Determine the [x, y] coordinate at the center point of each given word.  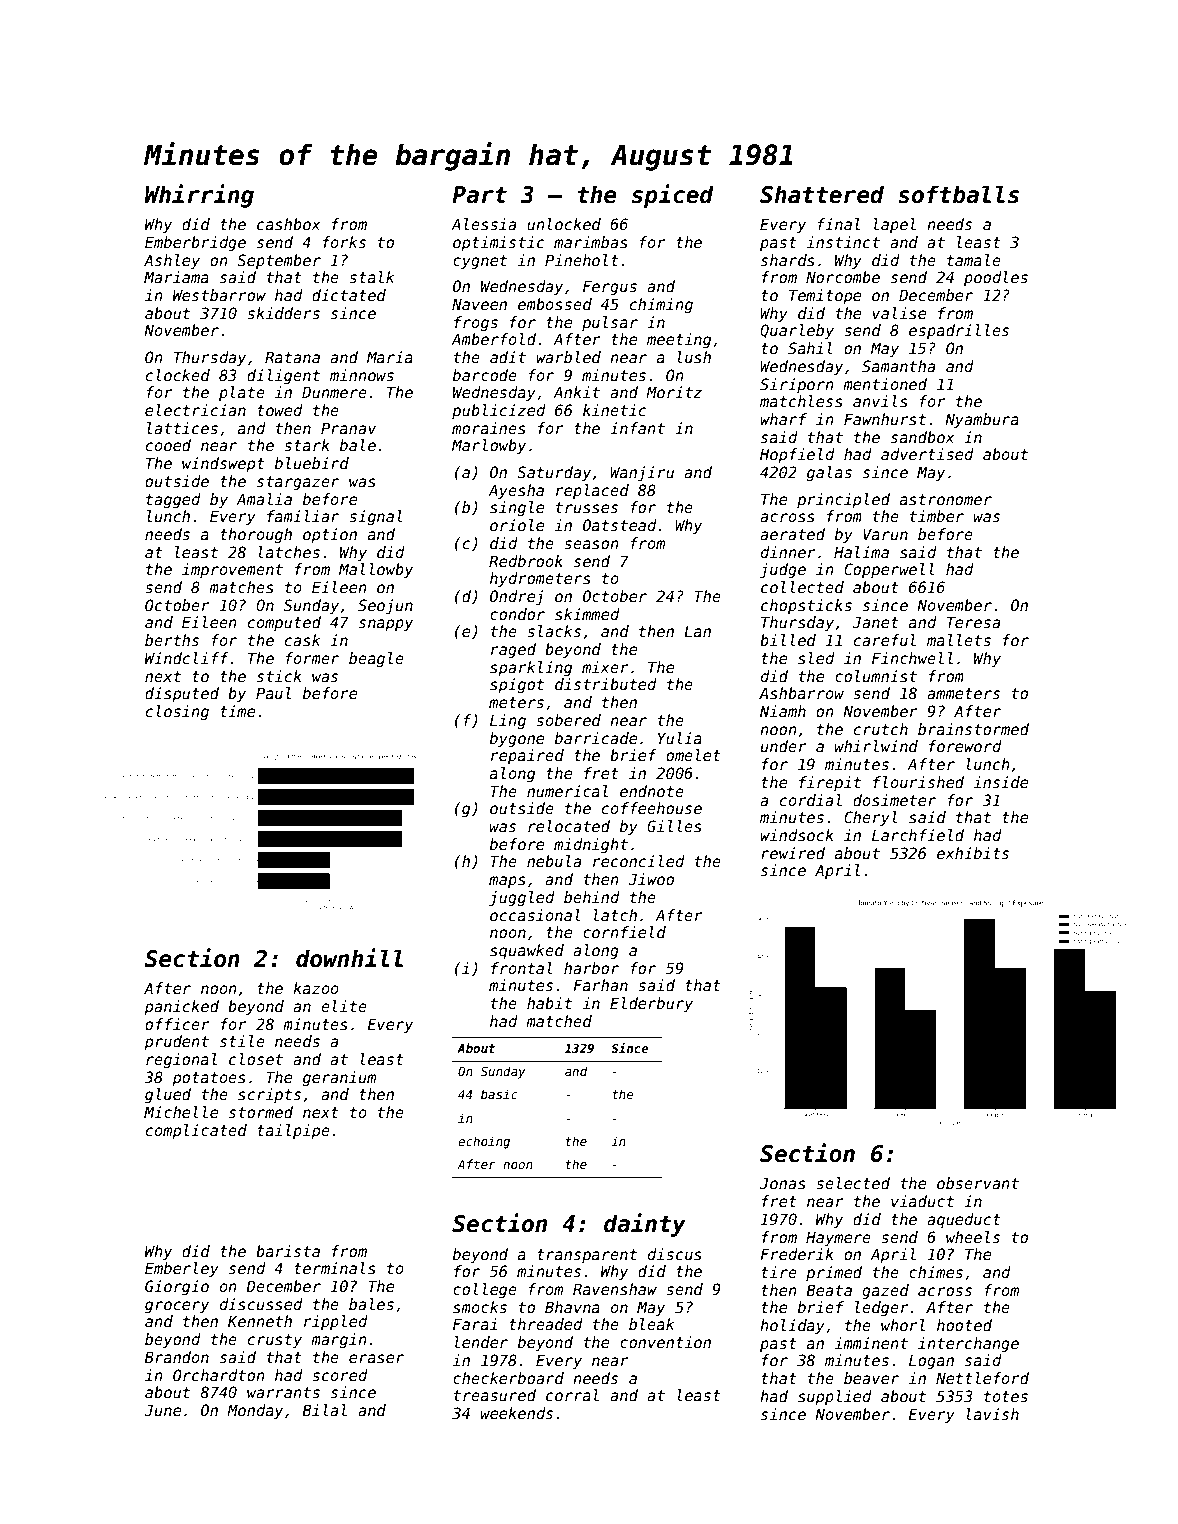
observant [978, 1183]
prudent [176, 1042]
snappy [386, 625]
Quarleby [797, 331]
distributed [606, 684]
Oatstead [620, 525]
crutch [881, 729]
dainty [645, 1225]
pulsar [610, 323]
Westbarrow [219, 295]
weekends [517, 1413]
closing [177, 712]
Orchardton [219, 1375]
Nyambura [982, 420]
